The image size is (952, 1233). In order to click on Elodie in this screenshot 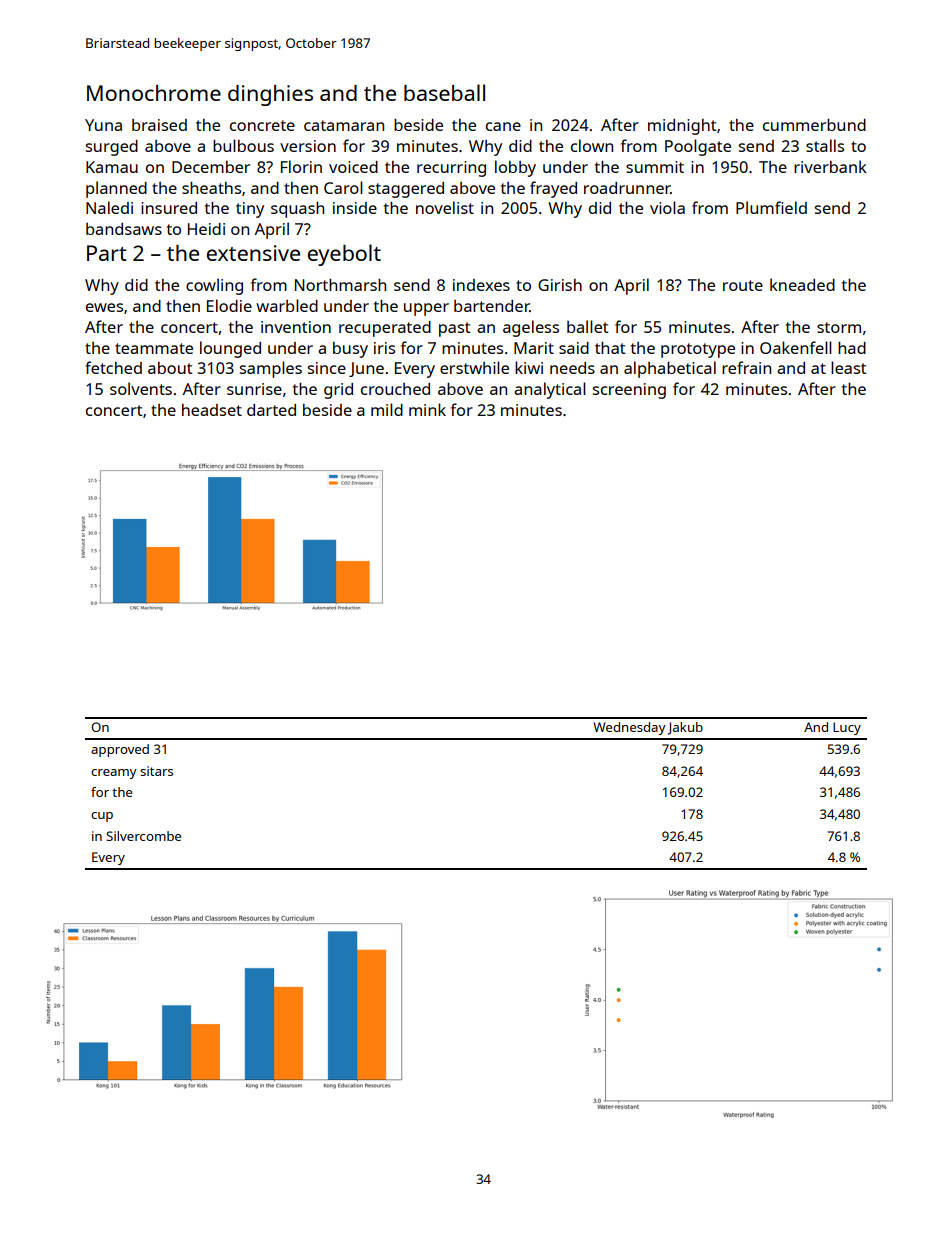, I will do `click(229, 305)`.
